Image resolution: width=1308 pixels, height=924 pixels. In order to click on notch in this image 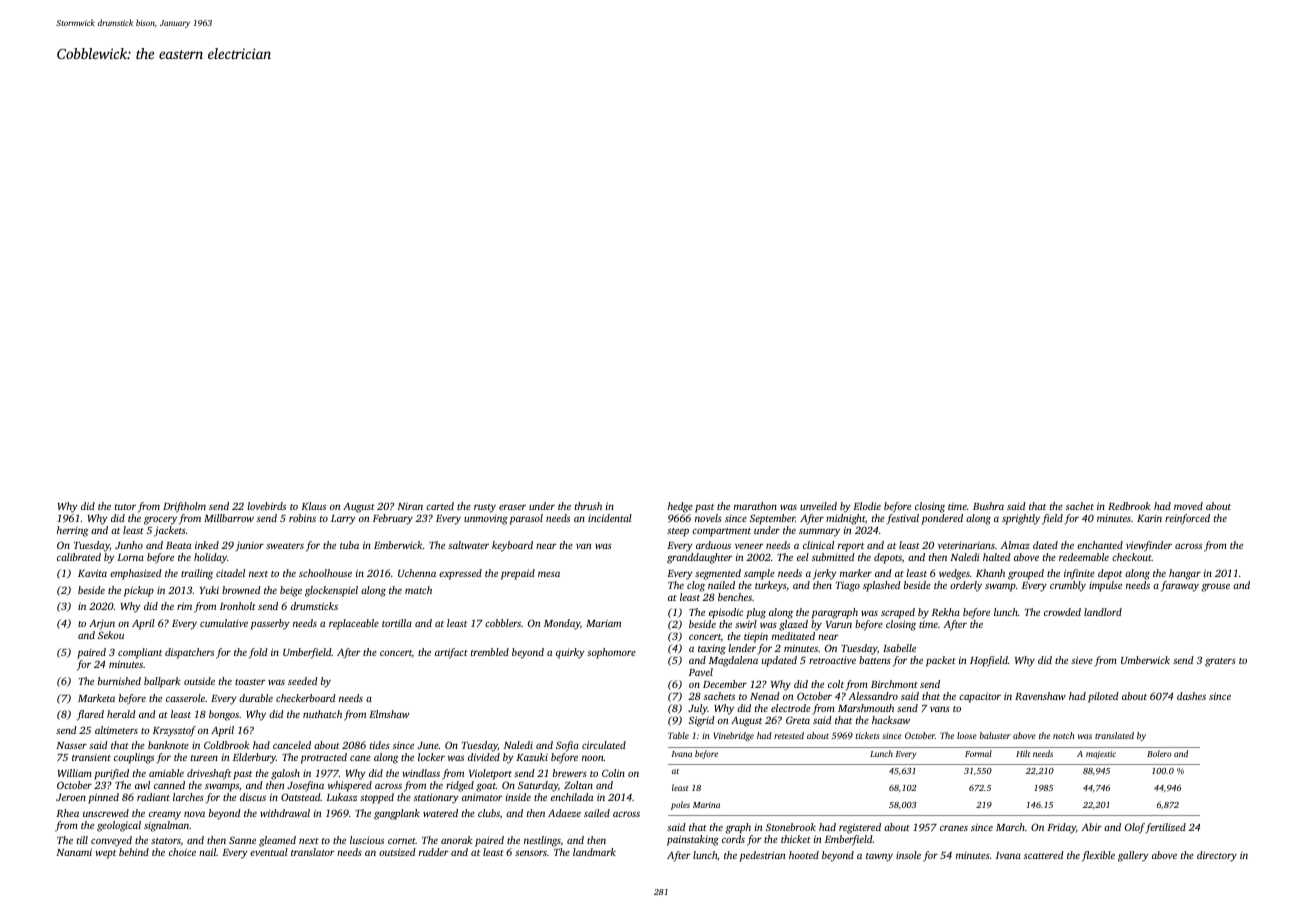, I will do `click(1063, 735)`.
